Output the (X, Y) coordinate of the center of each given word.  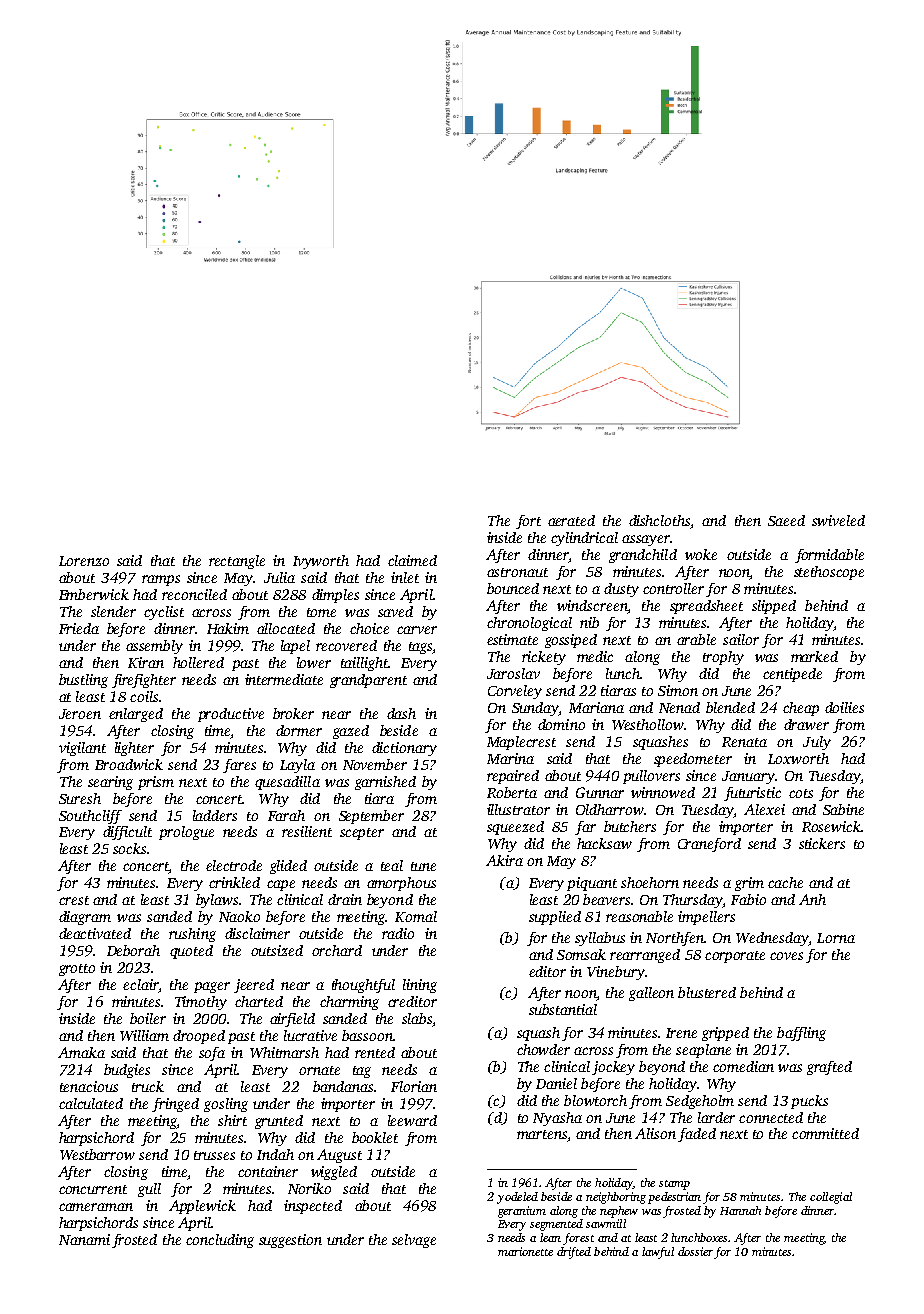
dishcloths (660, 522)
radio (398, 933)
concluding (220, 1241)
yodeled (517, 1198)
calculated (91, 1103)
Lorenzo (84, 561)
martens (542, 1134)
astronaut (517, 572)
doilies (844, 707)
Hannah (740, 1210)
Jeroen (80, 714)
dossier (695, 1251)
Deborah (133, 950)
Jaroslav (513, 673)
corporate (735, 957)
